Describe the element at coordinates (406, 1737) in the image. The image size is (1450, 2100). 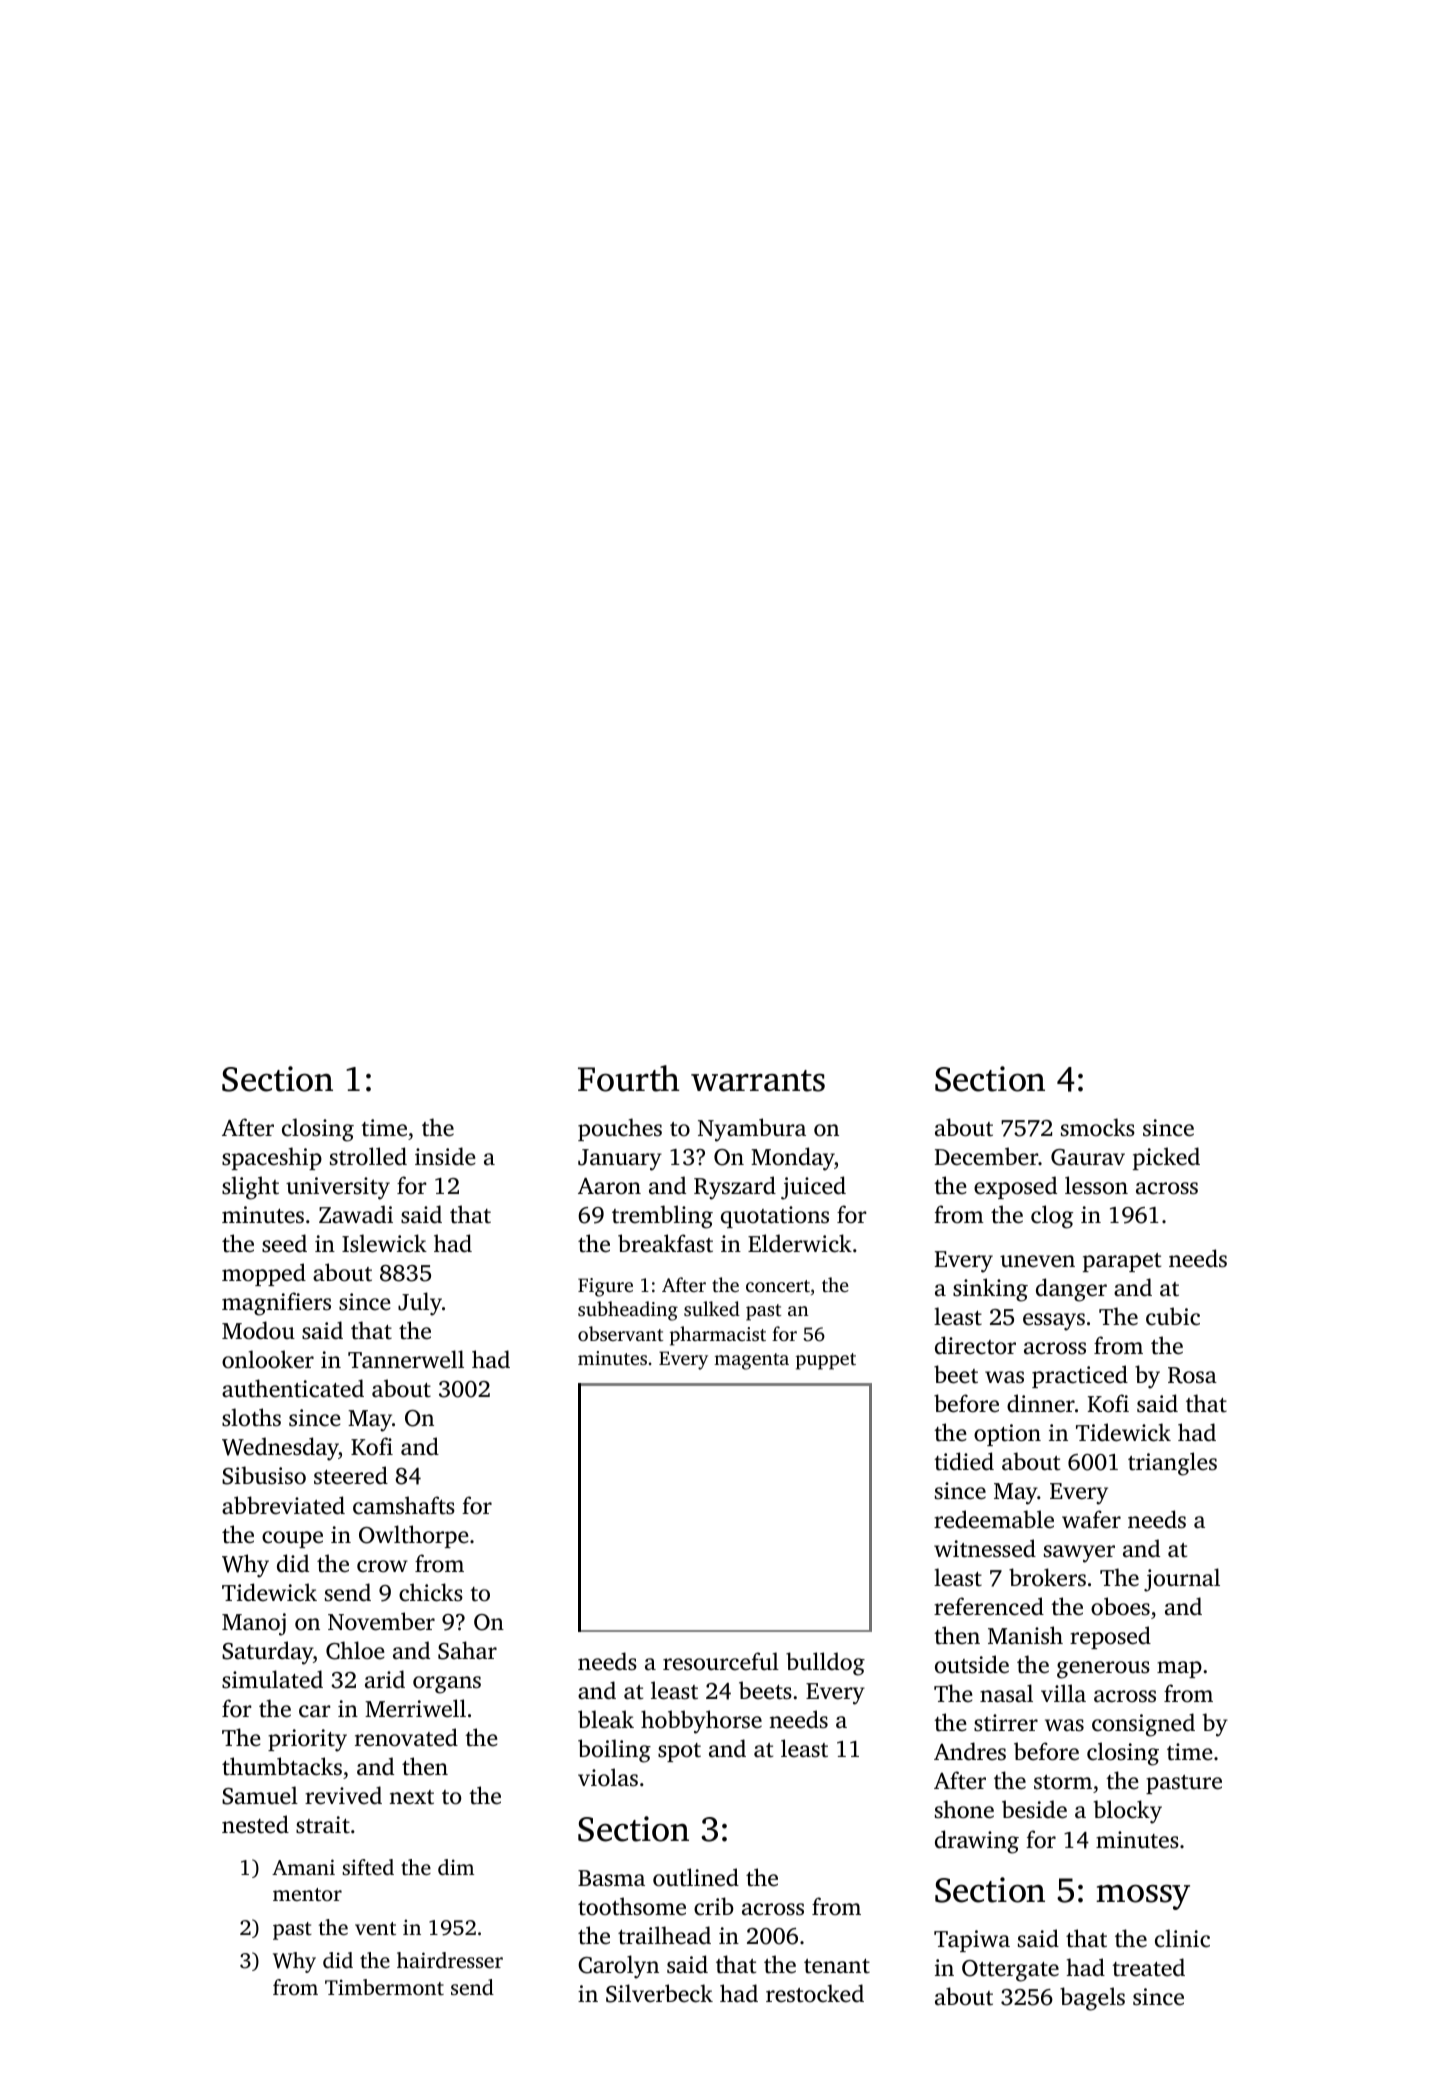
I see `renovated` at that location.
